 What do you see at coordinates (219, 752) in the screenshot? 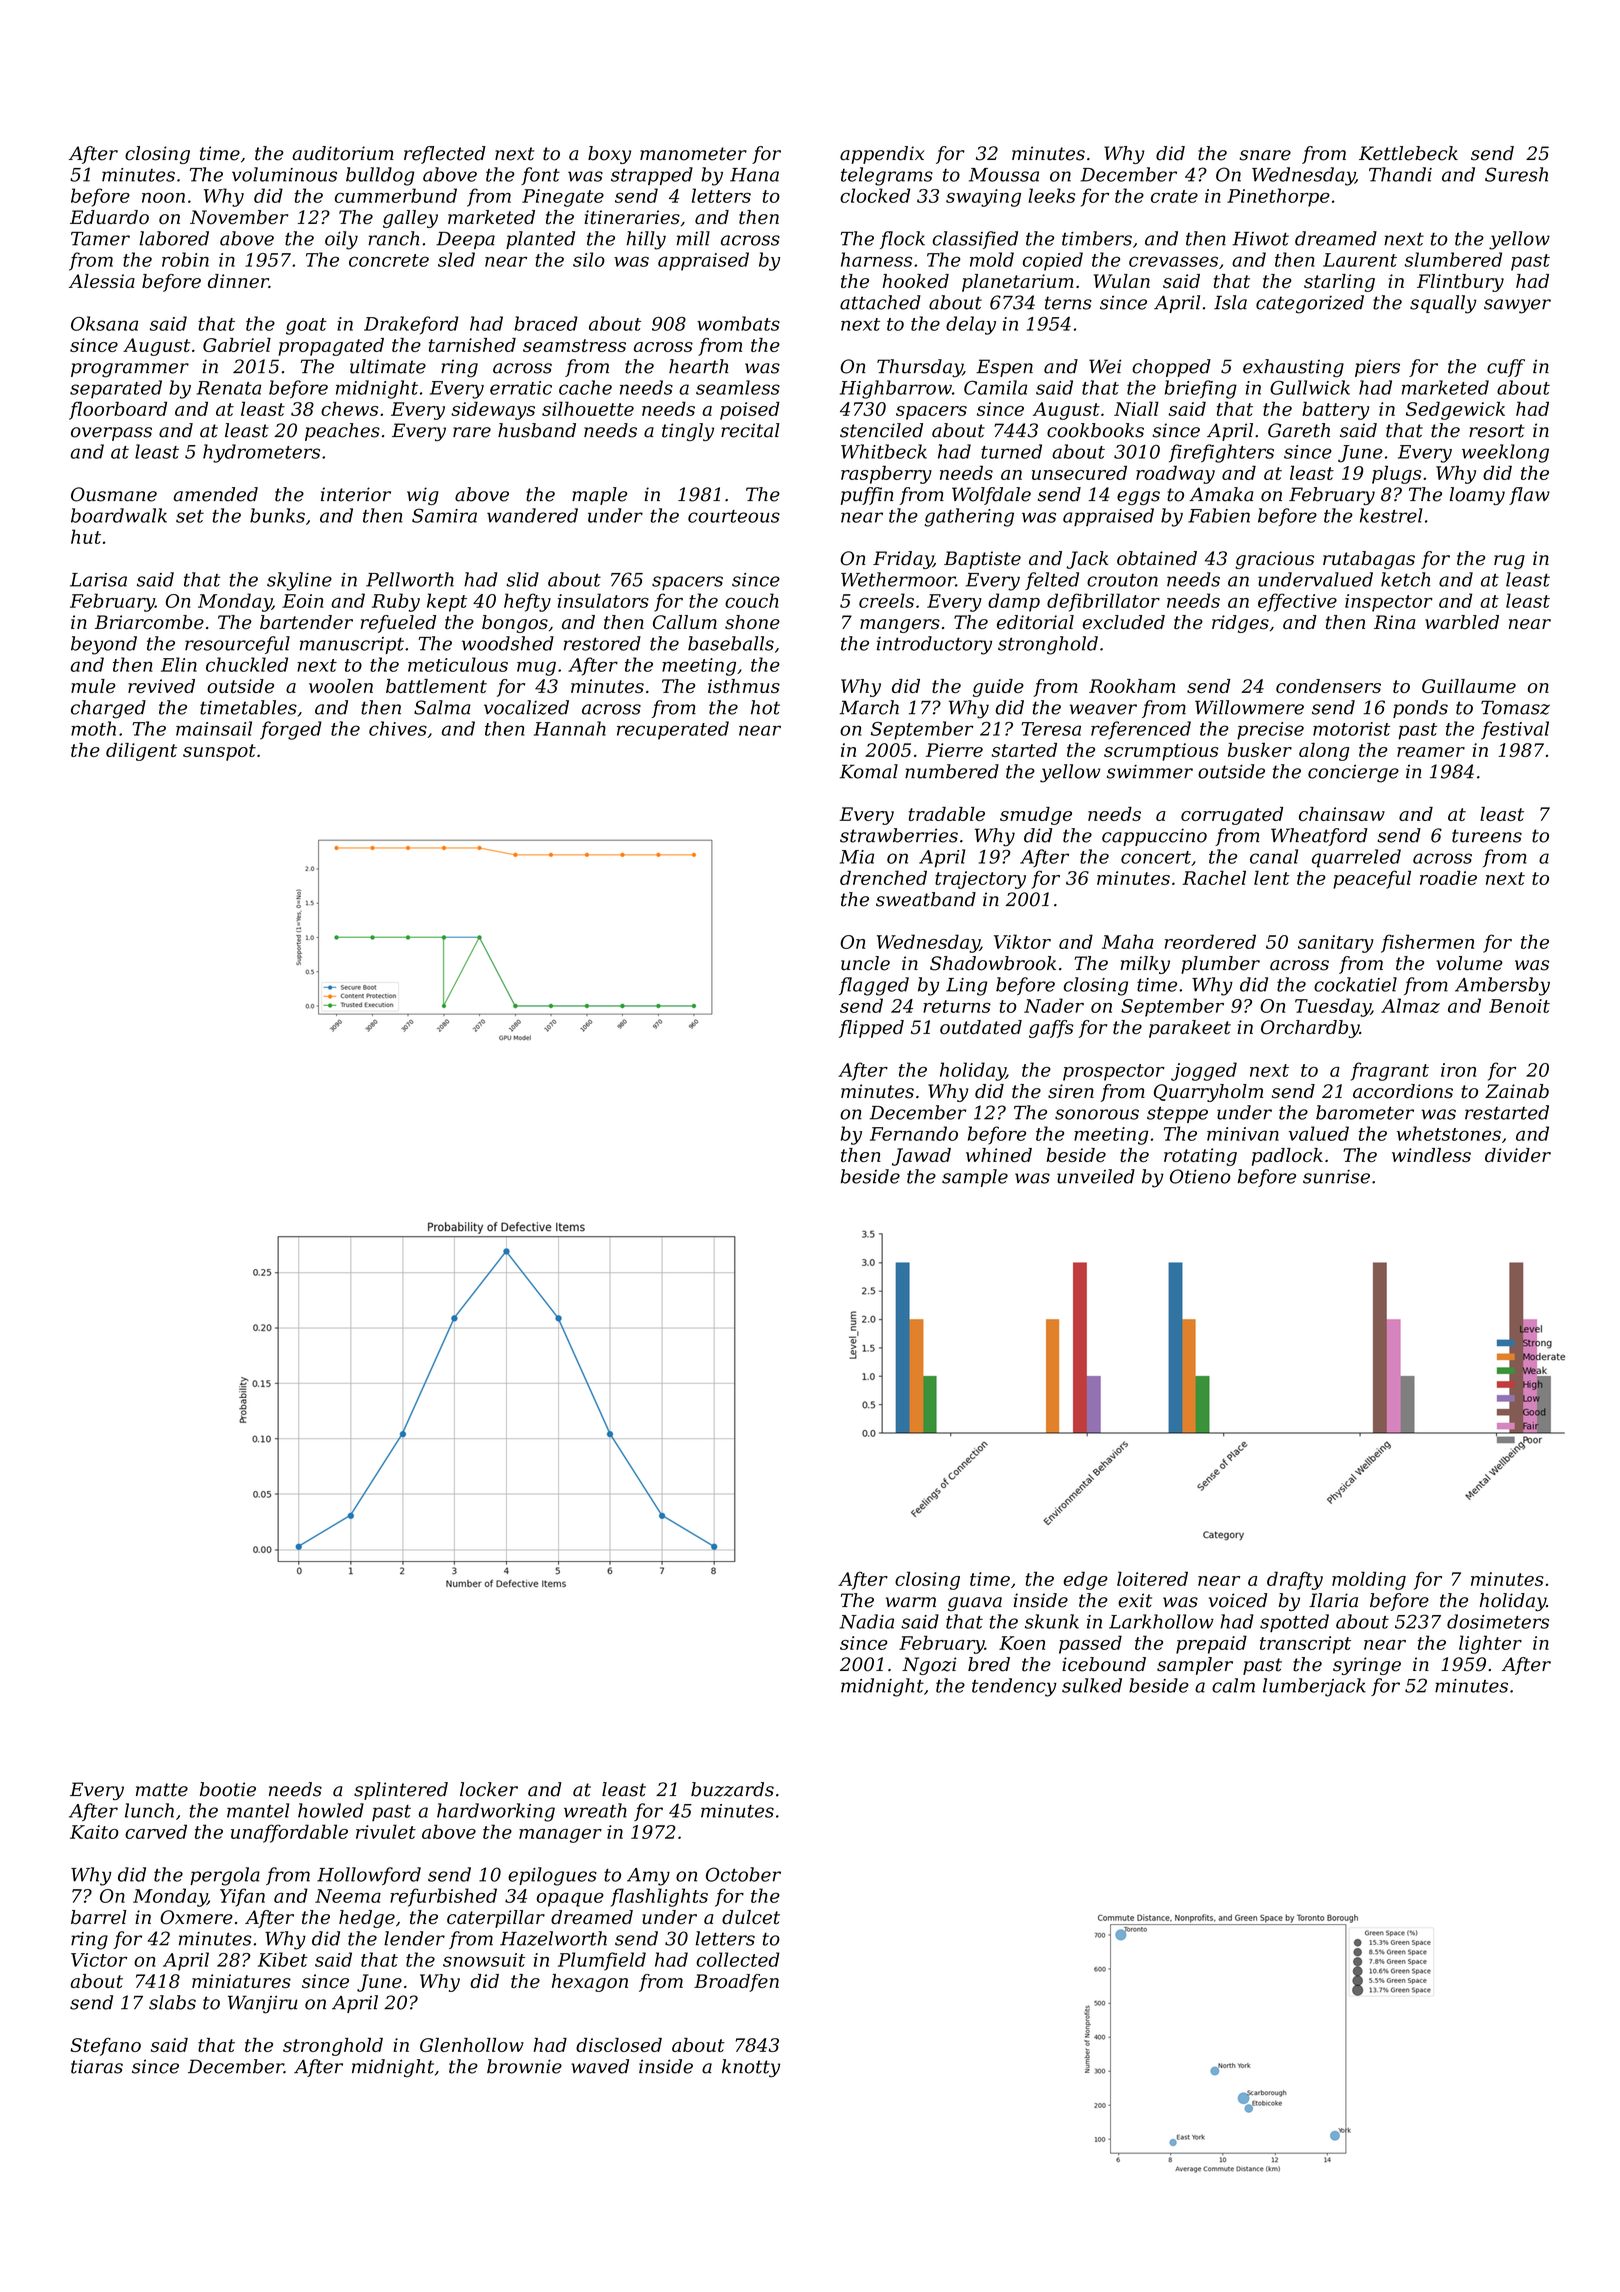
I see `sunspot` at bounding box center [219, 752].
